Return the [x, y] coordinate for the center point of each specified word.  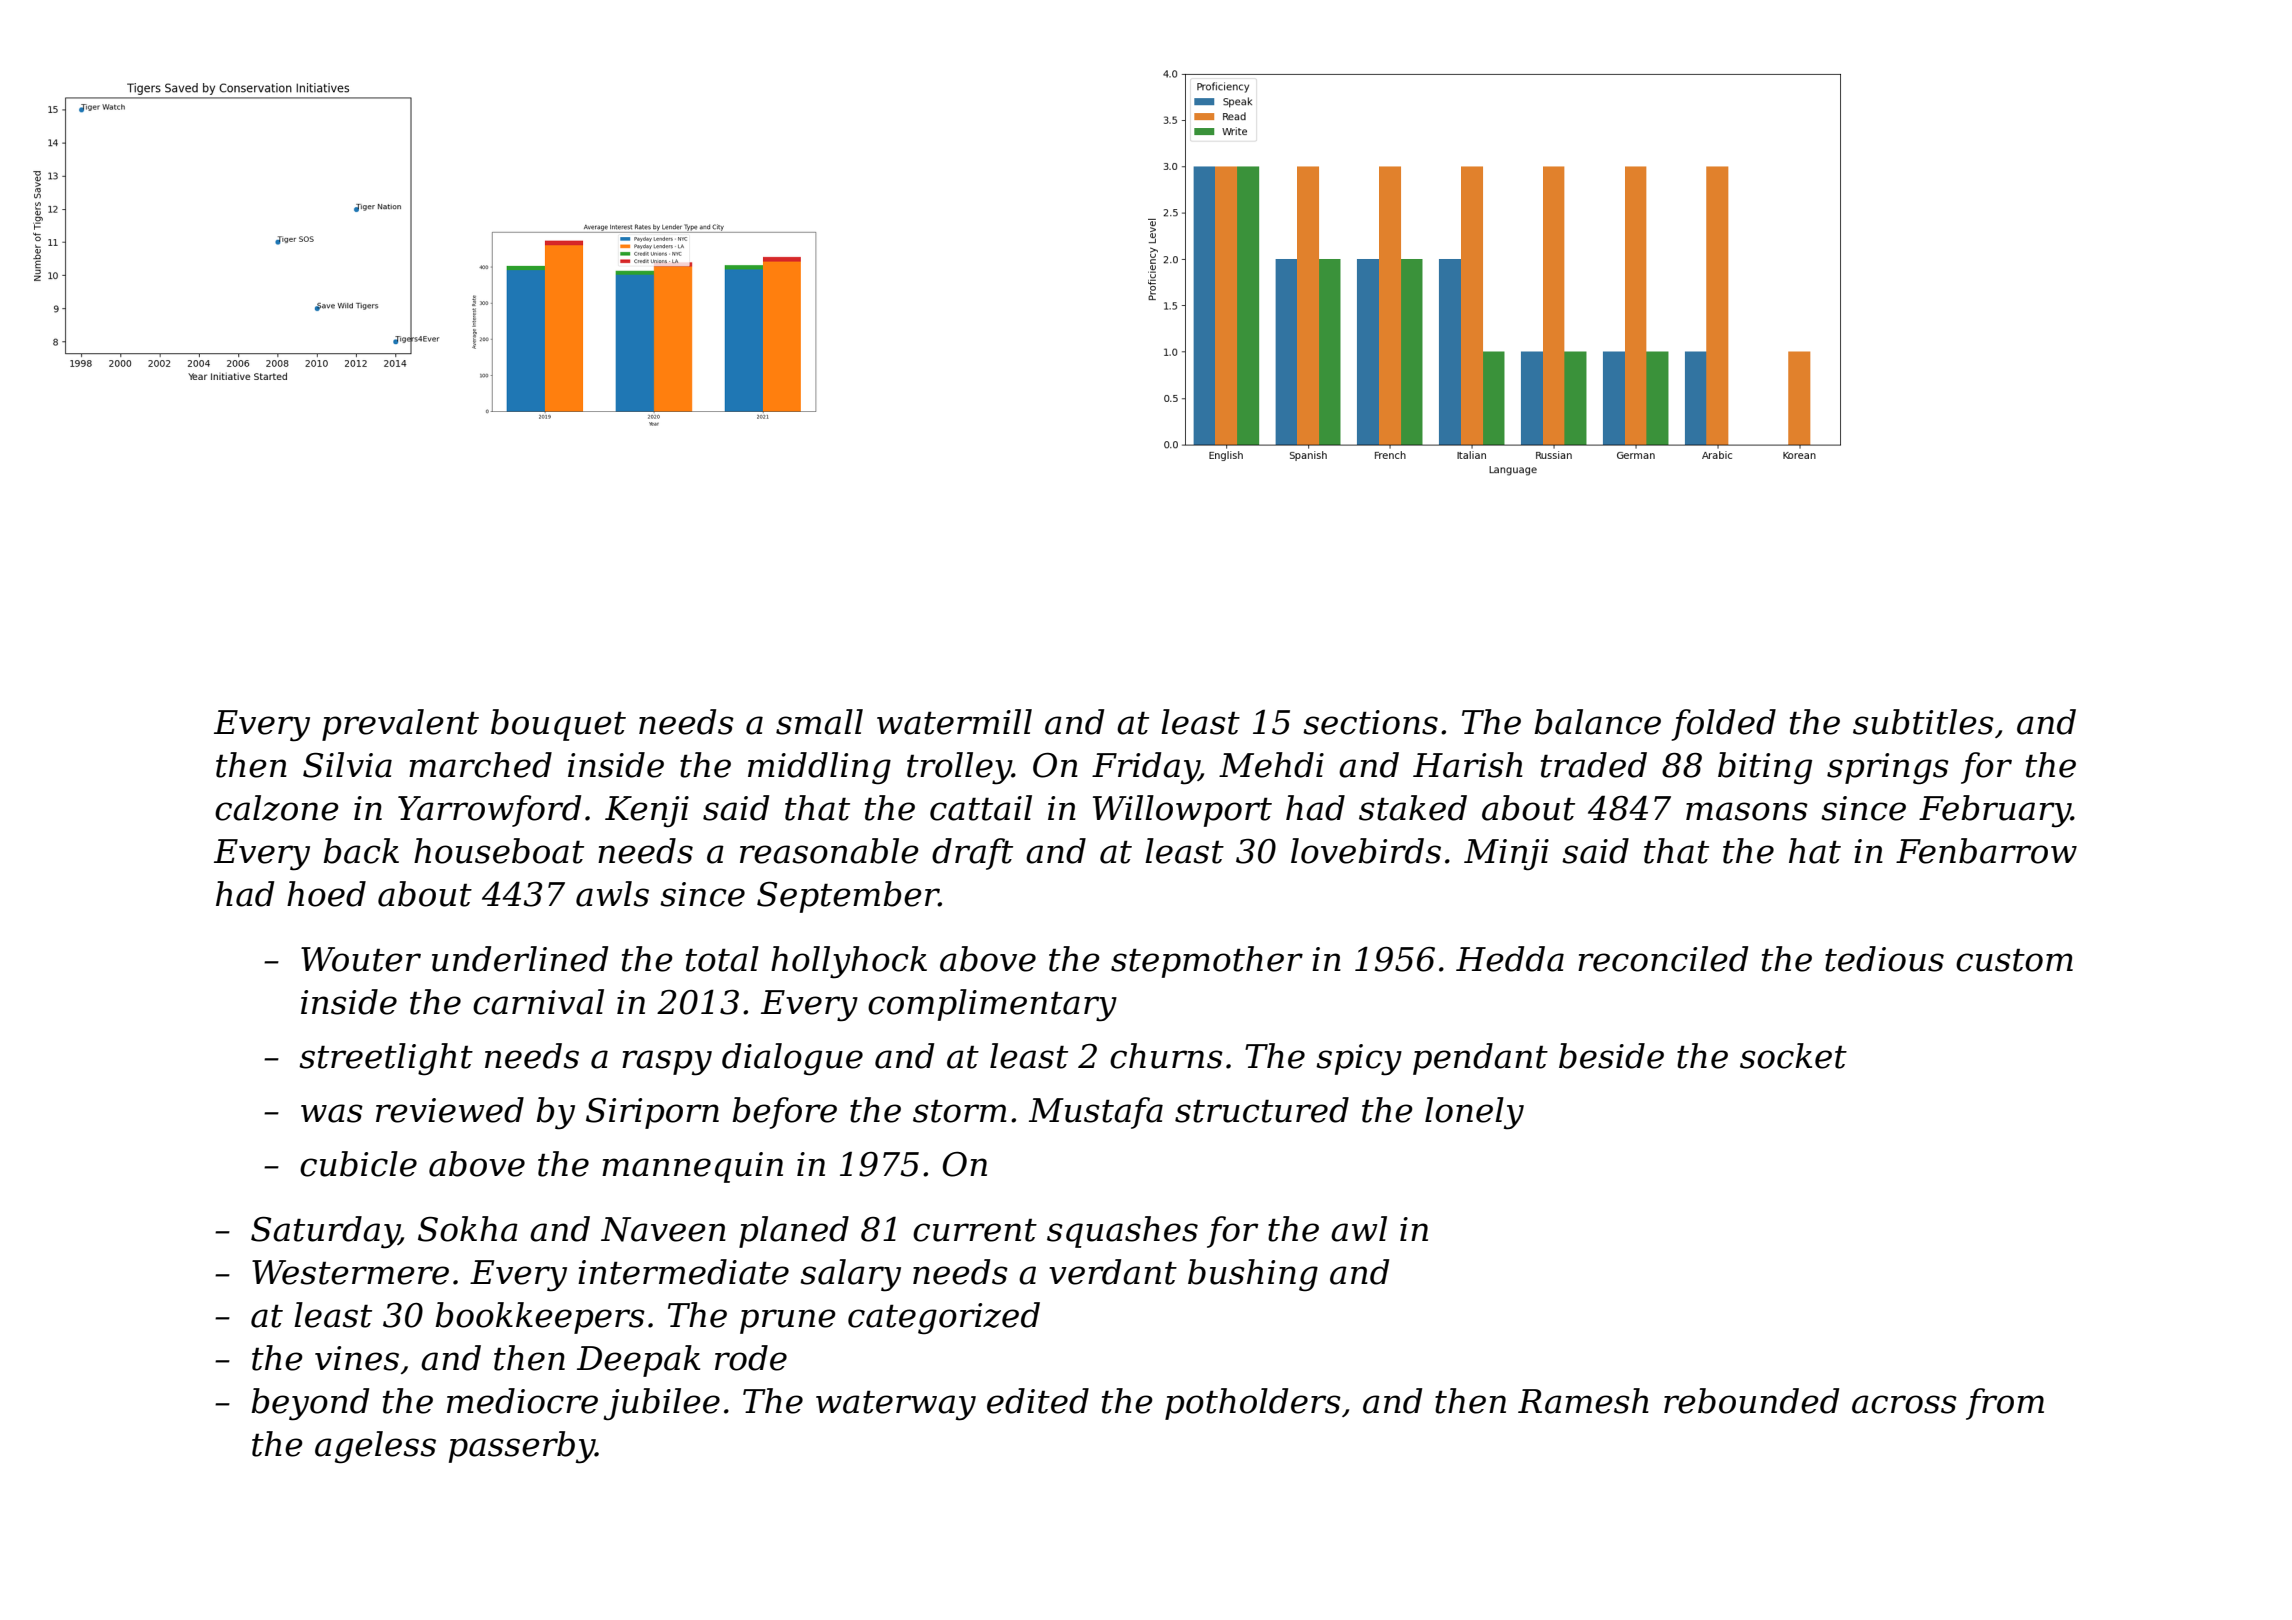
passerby [522, 1447]
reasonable [829, 851]
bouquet [558, 725]
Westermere [350, 1272]
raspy [667, 1063]
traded [1594, 765]
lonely [1474, 1113]
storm [960, 1111]
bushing [1253, 1275]
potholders [1253, 1404]
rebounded [1751, 1401]
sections [1370, 722]
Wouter [361, 959]
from [2005, 1404]
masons [1747, 811]
